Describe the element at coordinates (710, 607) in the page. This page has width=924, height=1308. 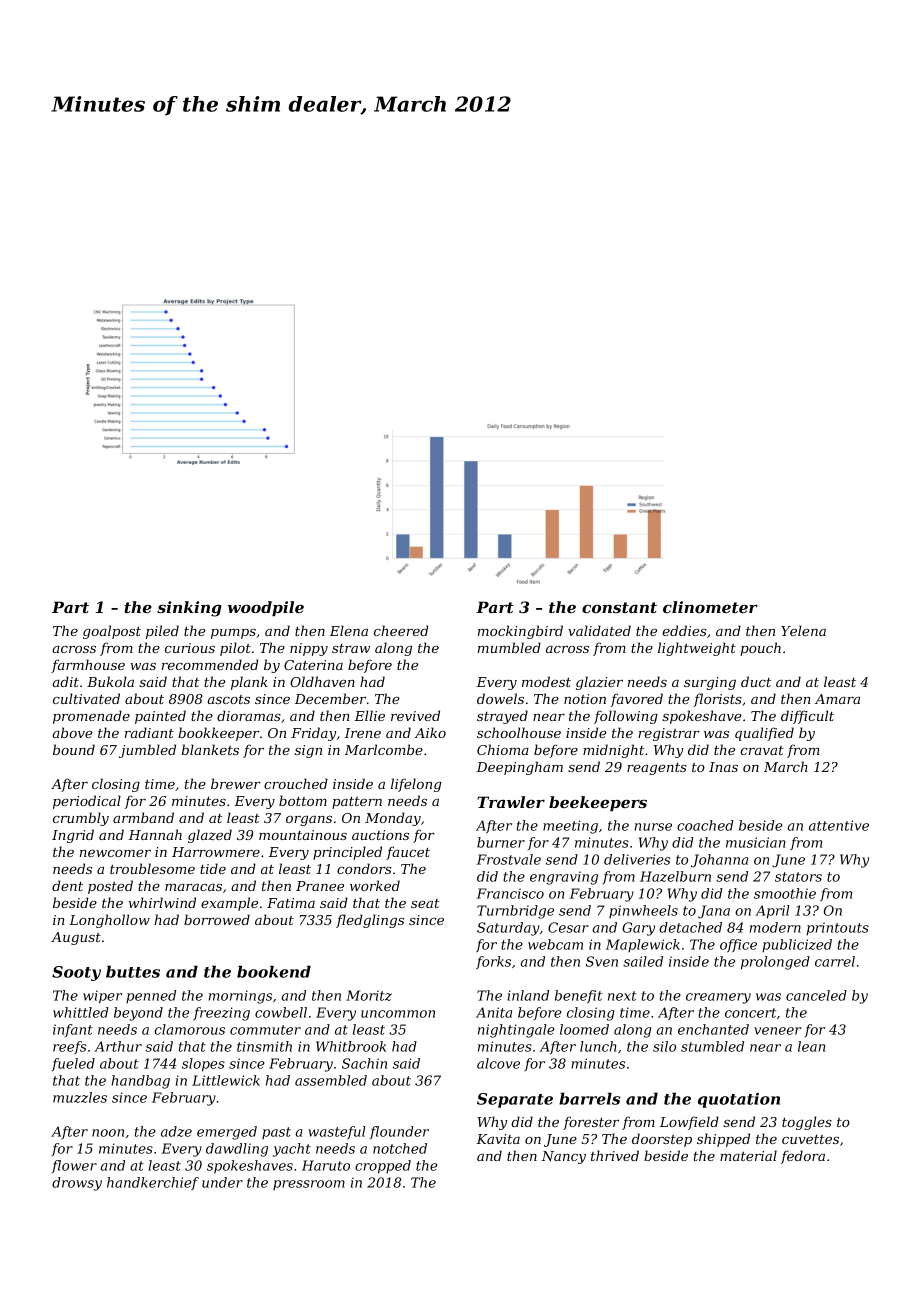
I see `clinometer` at that location.
